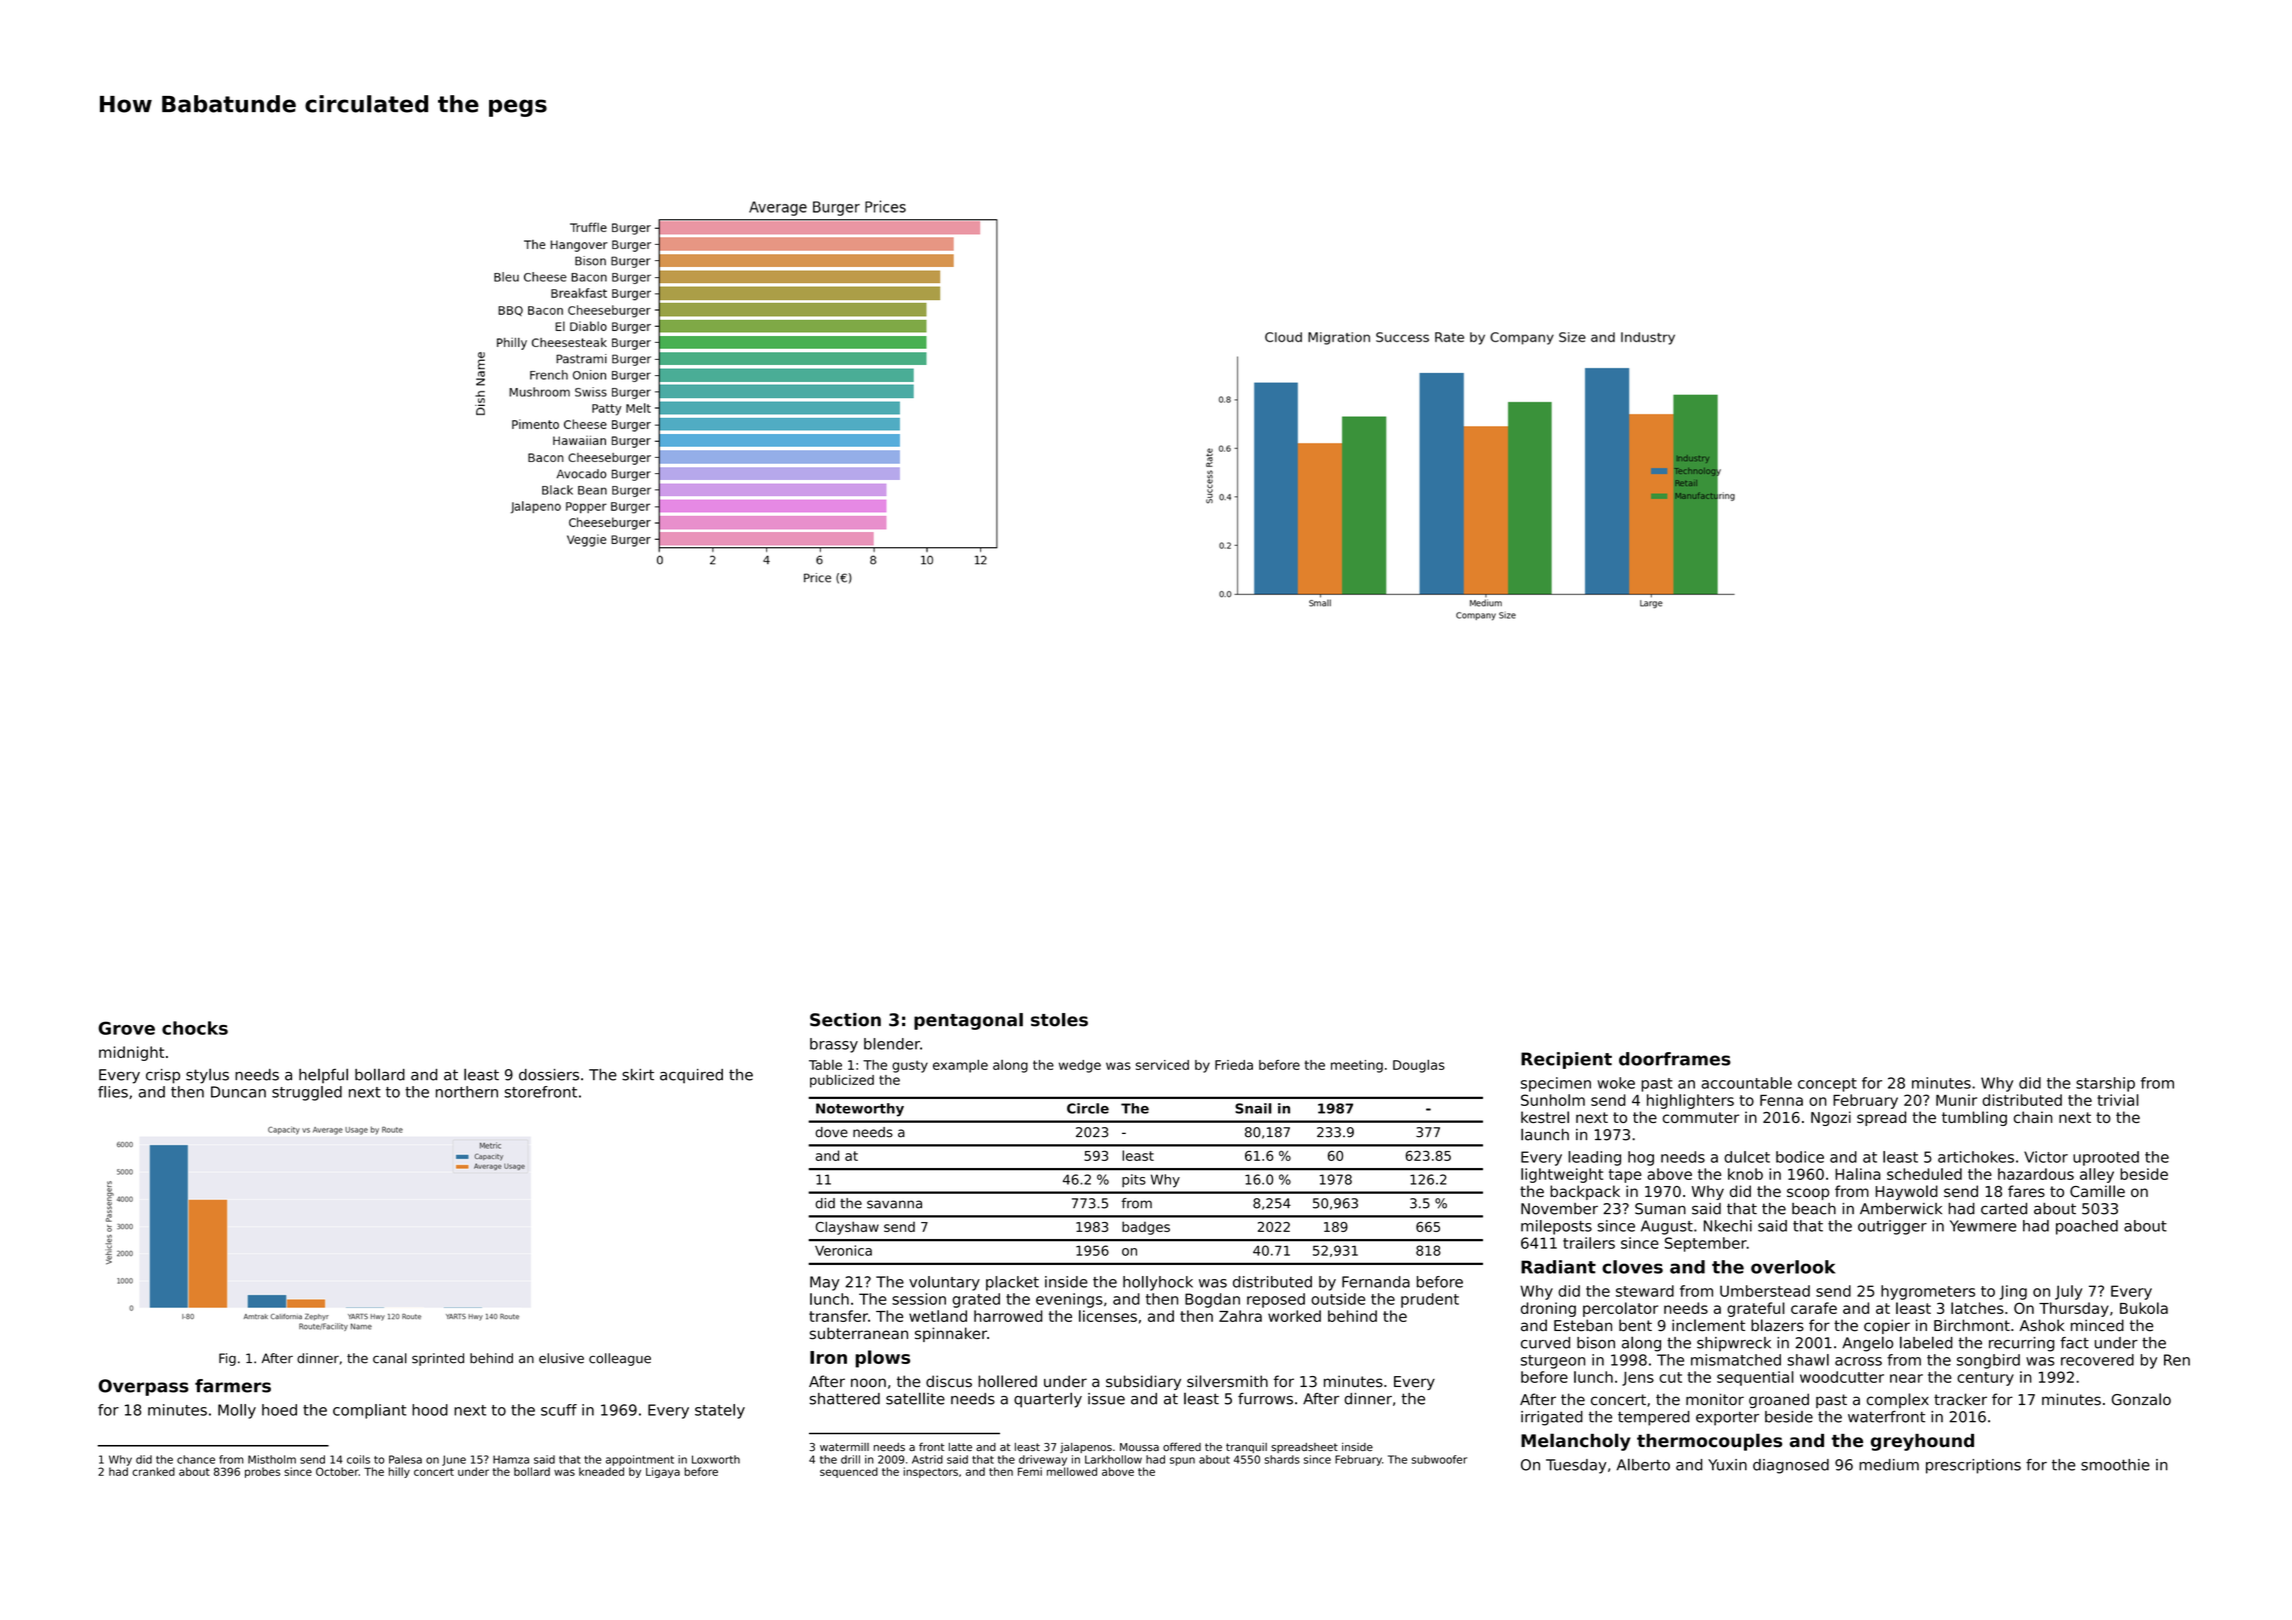 The height and width of the image is (1620, 2292). Describe the element at coordinates (838, 1316) in the image. I see `transfer` at that location.
